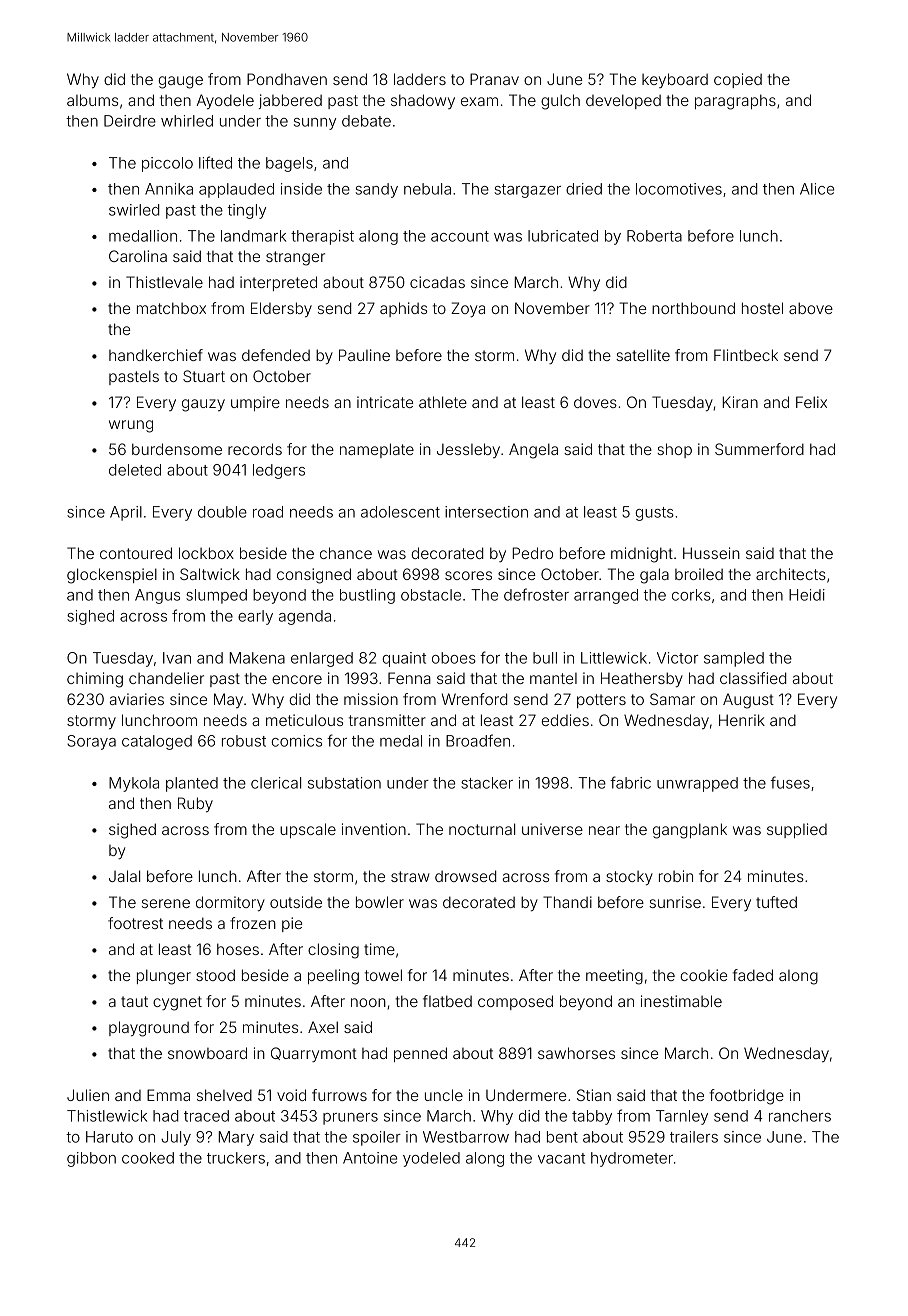 Image resolution: width=908 pixels, height=1316 pixels. What do you see at coordinates (746, 1097) in the screenshot?
I see `footbridge` at bounding box center [746, 1097].
